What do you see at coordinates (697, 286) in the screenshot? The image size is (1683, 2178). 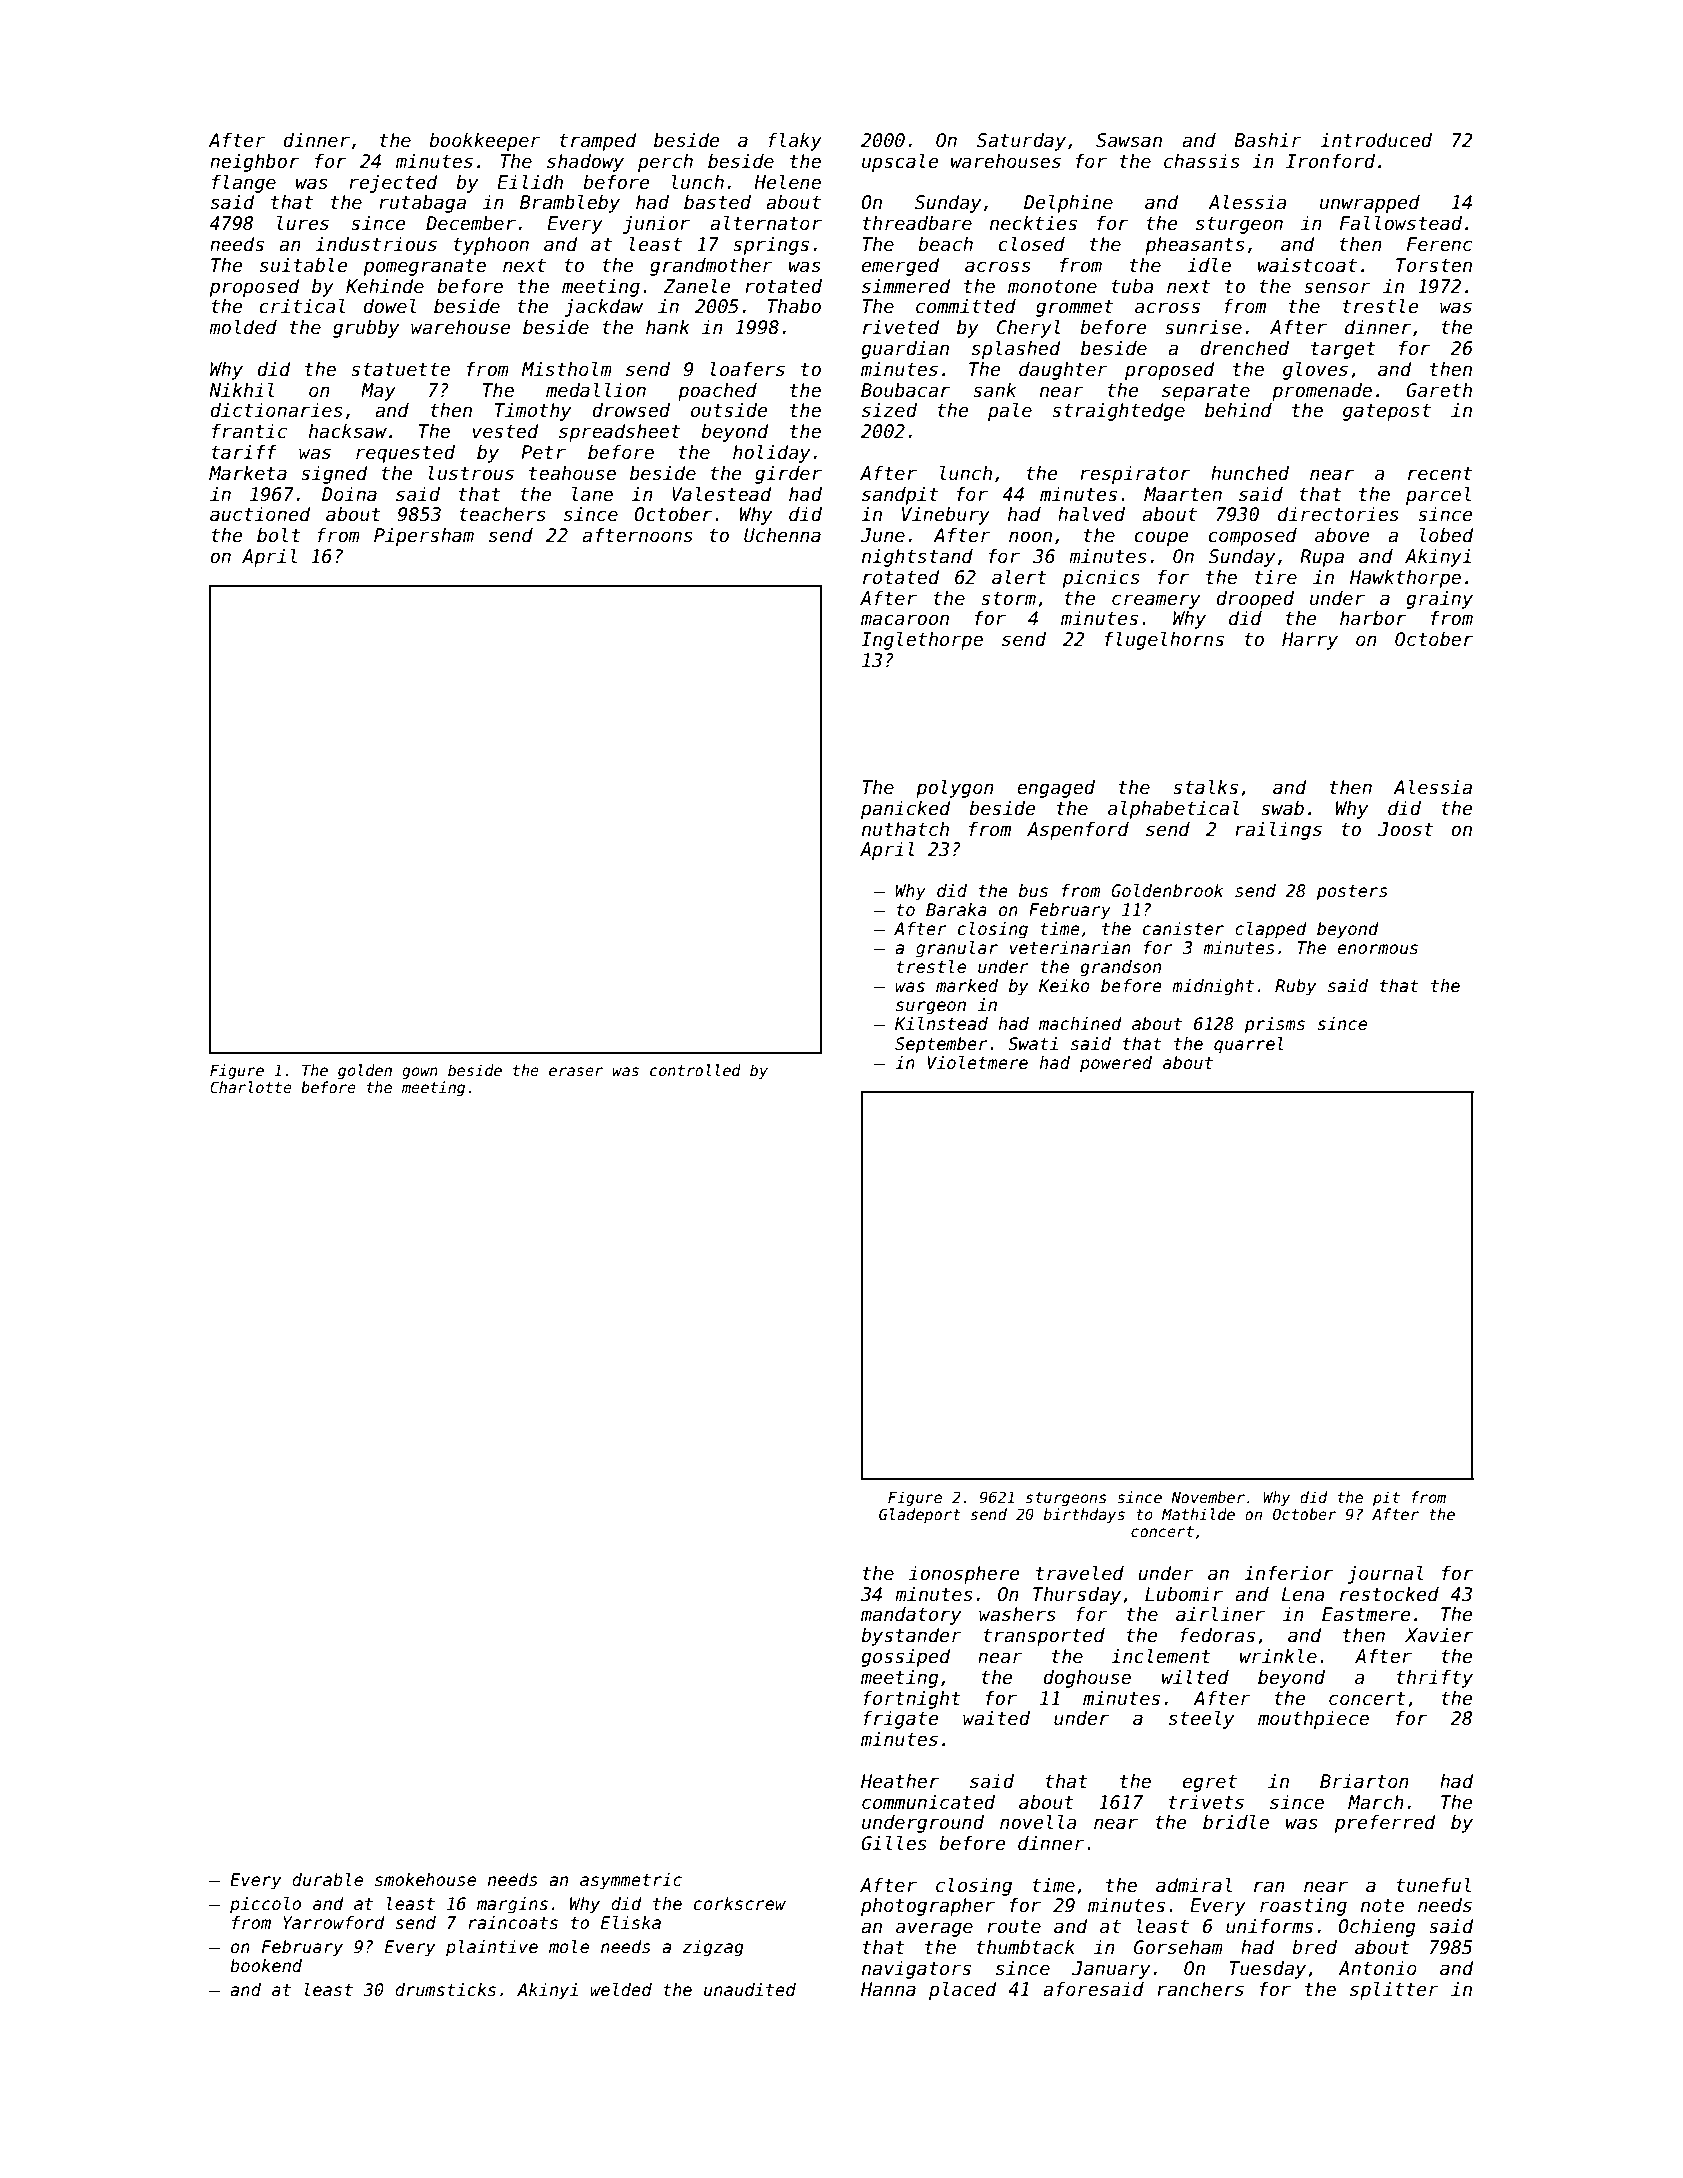 I see `Zanele` at bounding box center [697, 286].
